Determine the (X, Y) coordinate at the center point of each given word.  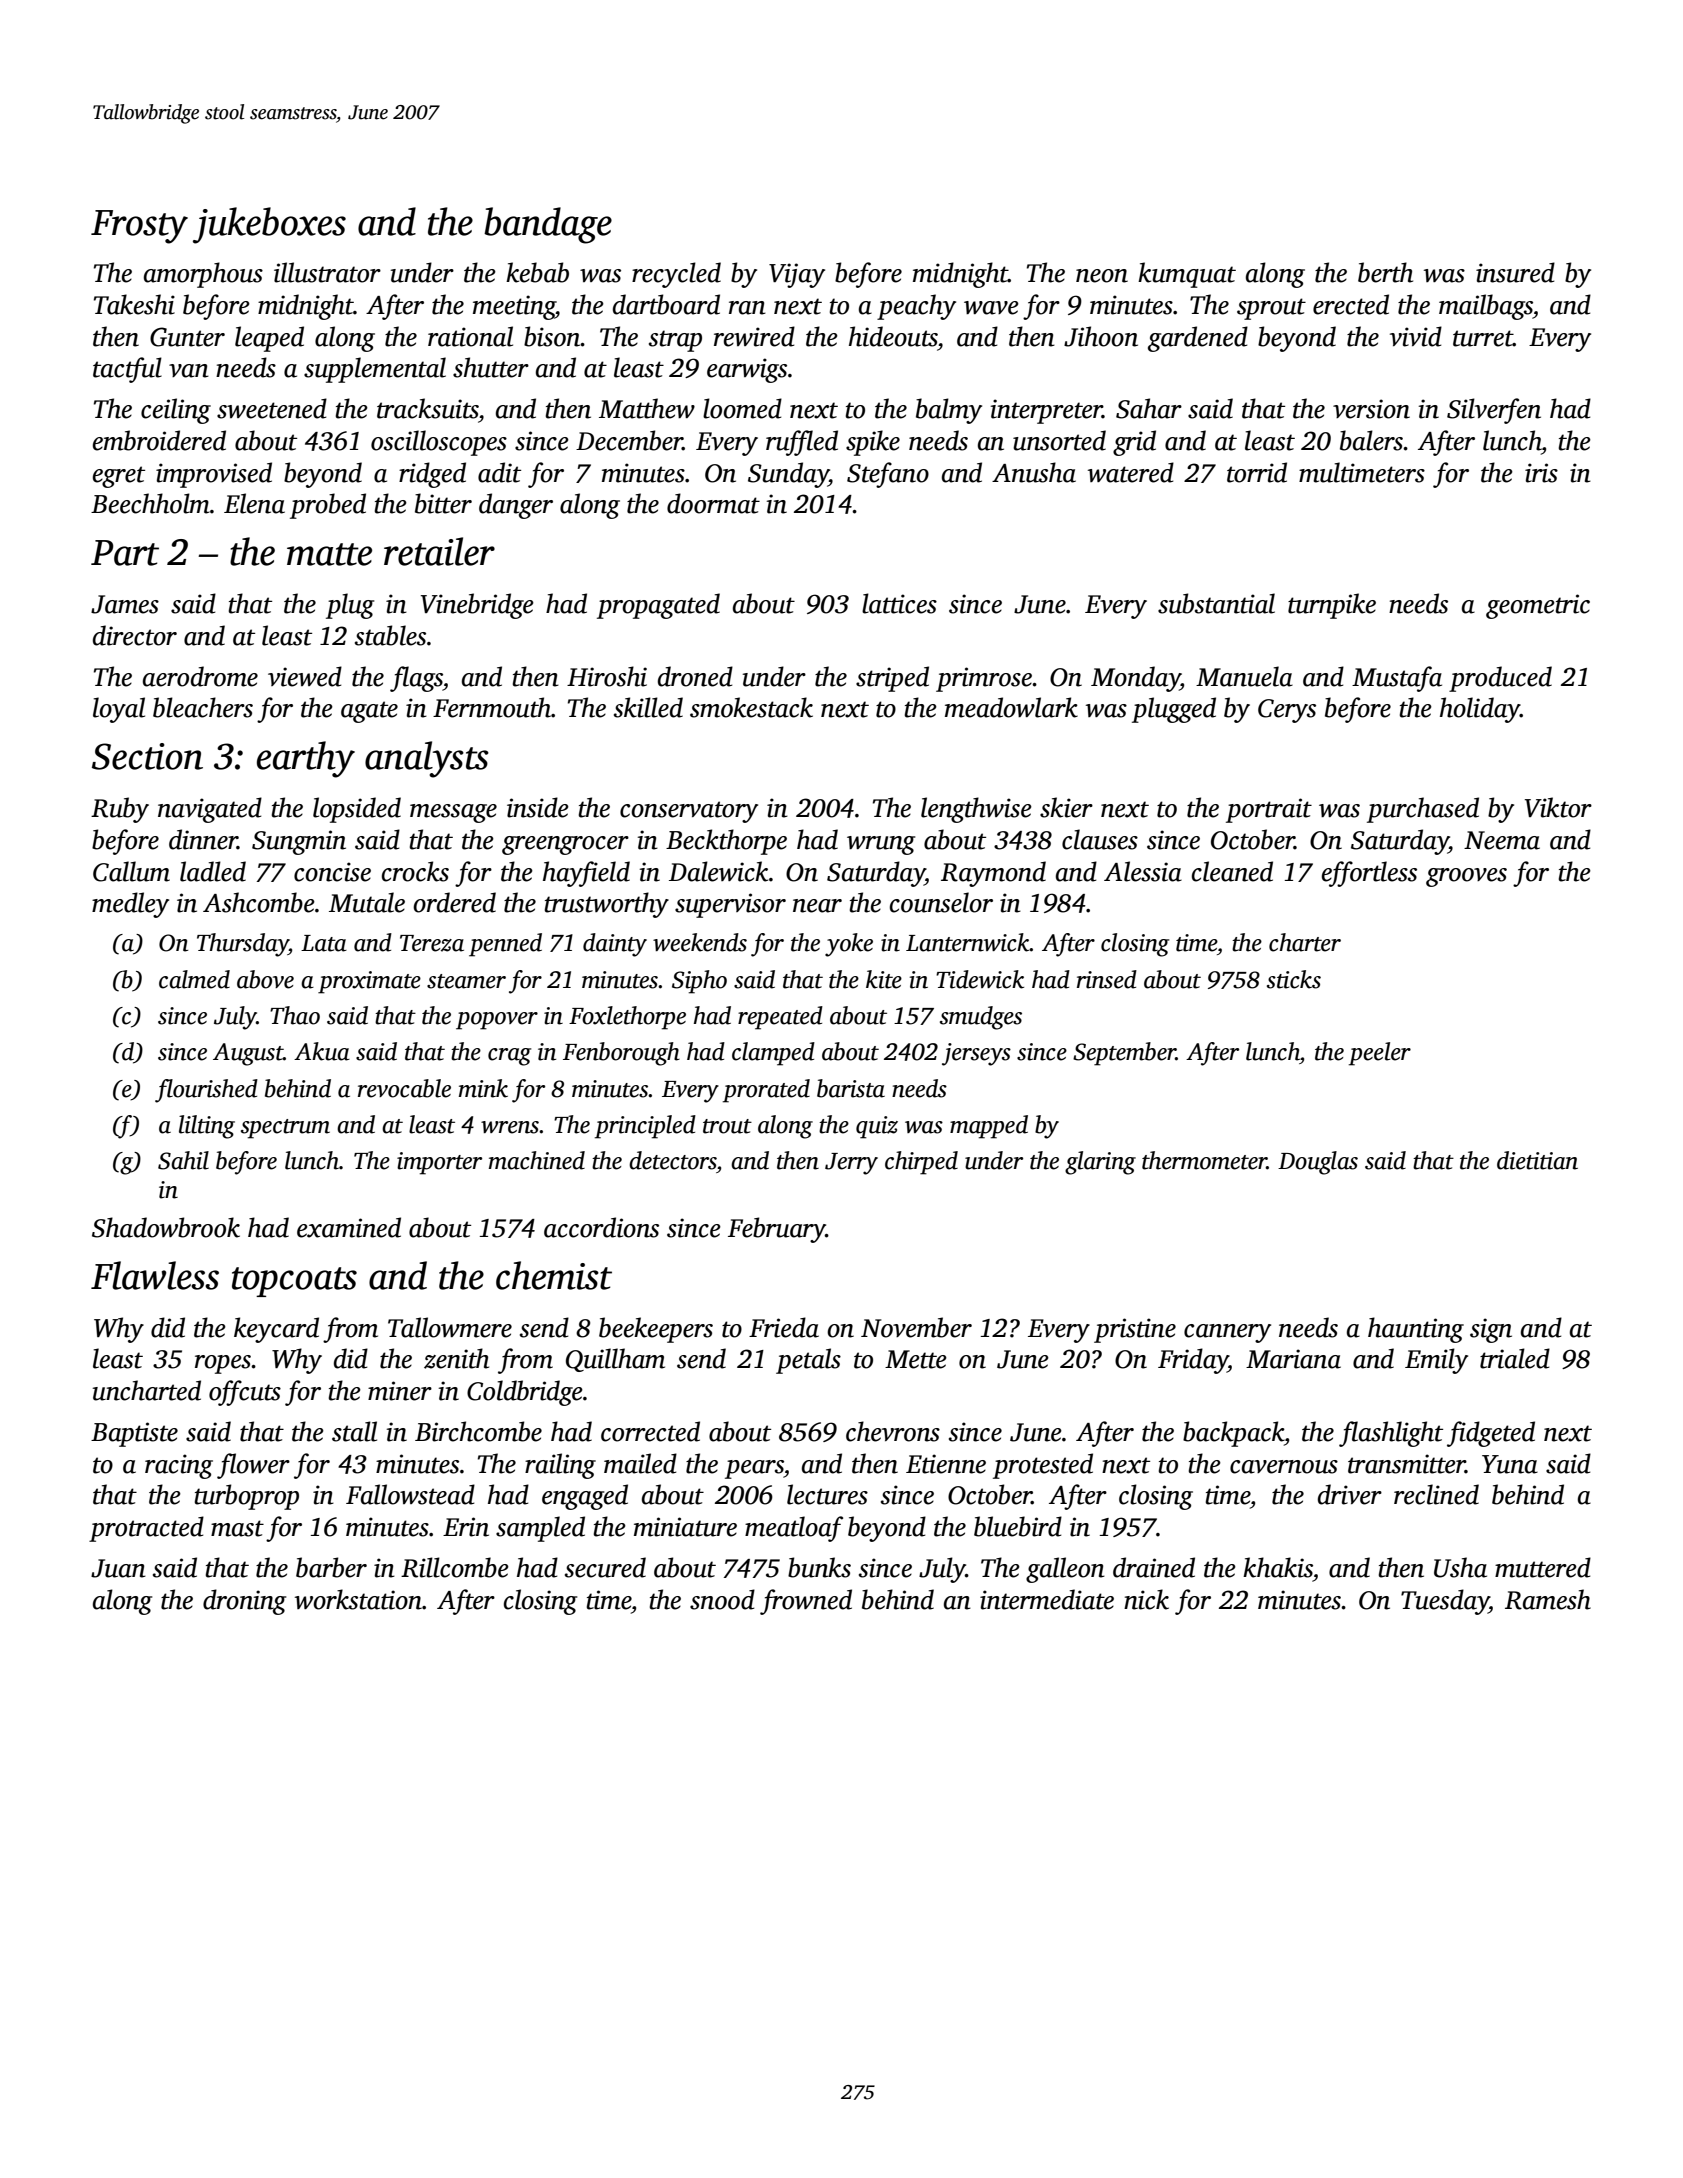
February (777, 1230)
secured (605, 1567)
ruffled (802, 443)
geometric (1538, 606)
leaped (269, 339)
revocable (404, 1088)
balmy (949, 411)
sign (1491, 1330)
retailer (439, 551)
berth (1385, 272)
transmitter (1406, 1464)
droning (244, 1602)
